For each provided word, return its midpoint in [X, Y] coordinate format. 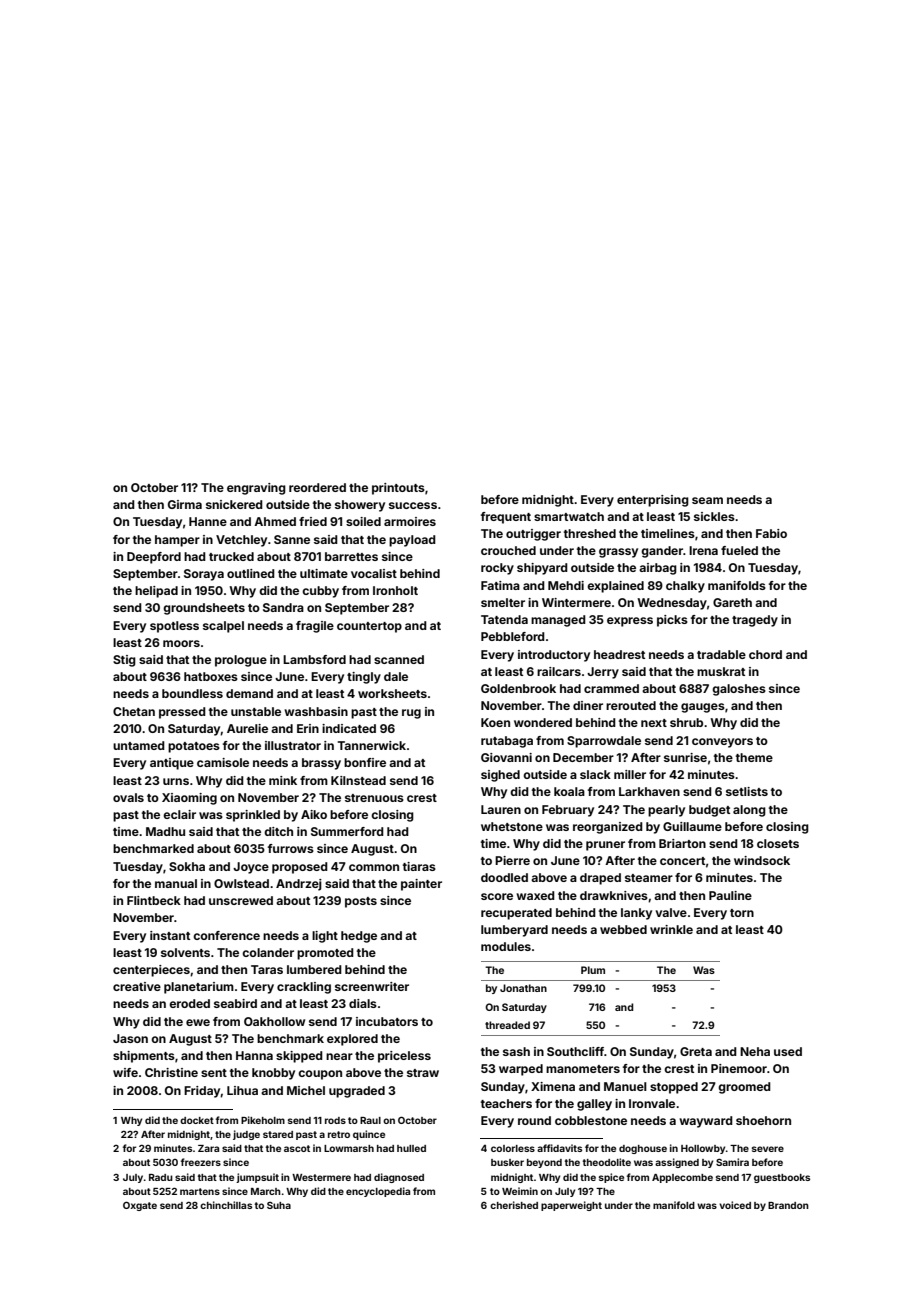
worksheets [392, 693]
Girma [185, 504]
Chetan [134, 711]
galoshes [739, 690]
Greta [696, 1051]
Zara [208, 1148]
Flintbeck [154, 900]
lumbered [314, 969]
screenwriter [372, 986]
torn [742, 913]
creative [137, 986]
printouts [398, 489]
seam [707, 500]
